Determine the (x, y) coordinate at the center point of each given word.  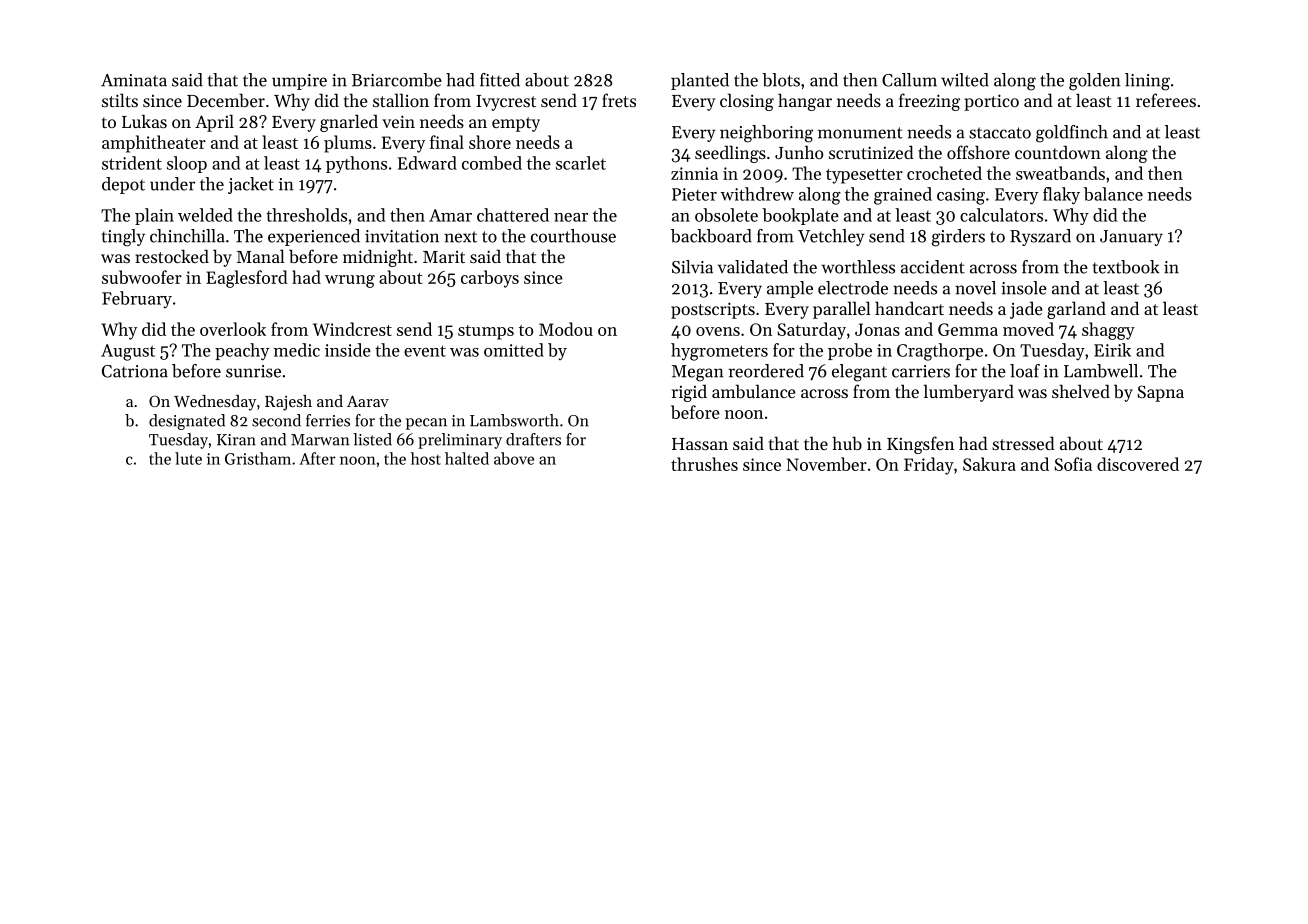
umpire (299, 82)
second (276, 420)
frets (619, 100)
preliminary (460, 441)
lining (1147, 82)
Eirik (1112, 350)
